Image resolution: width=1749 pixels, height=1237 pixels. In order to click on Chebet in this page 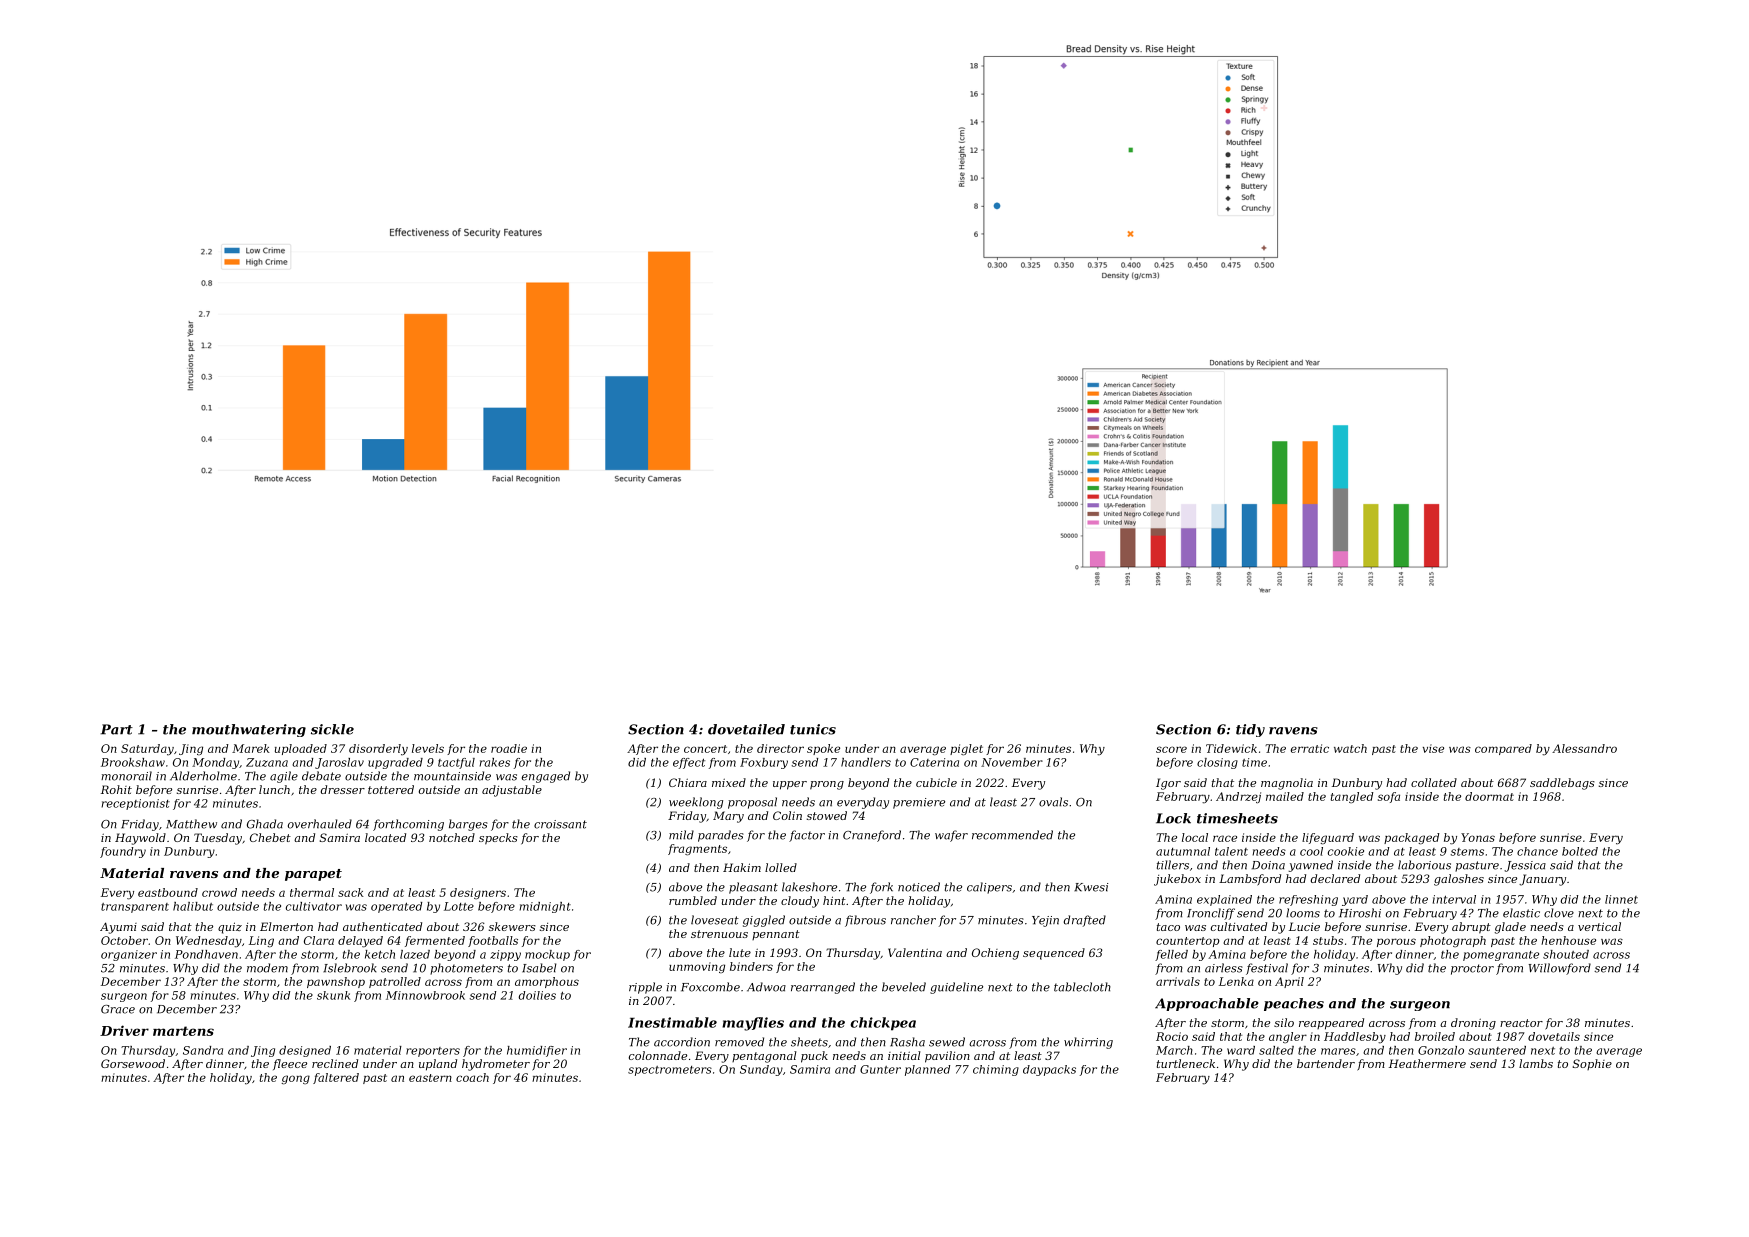, I will do `click(270, 837)`.
